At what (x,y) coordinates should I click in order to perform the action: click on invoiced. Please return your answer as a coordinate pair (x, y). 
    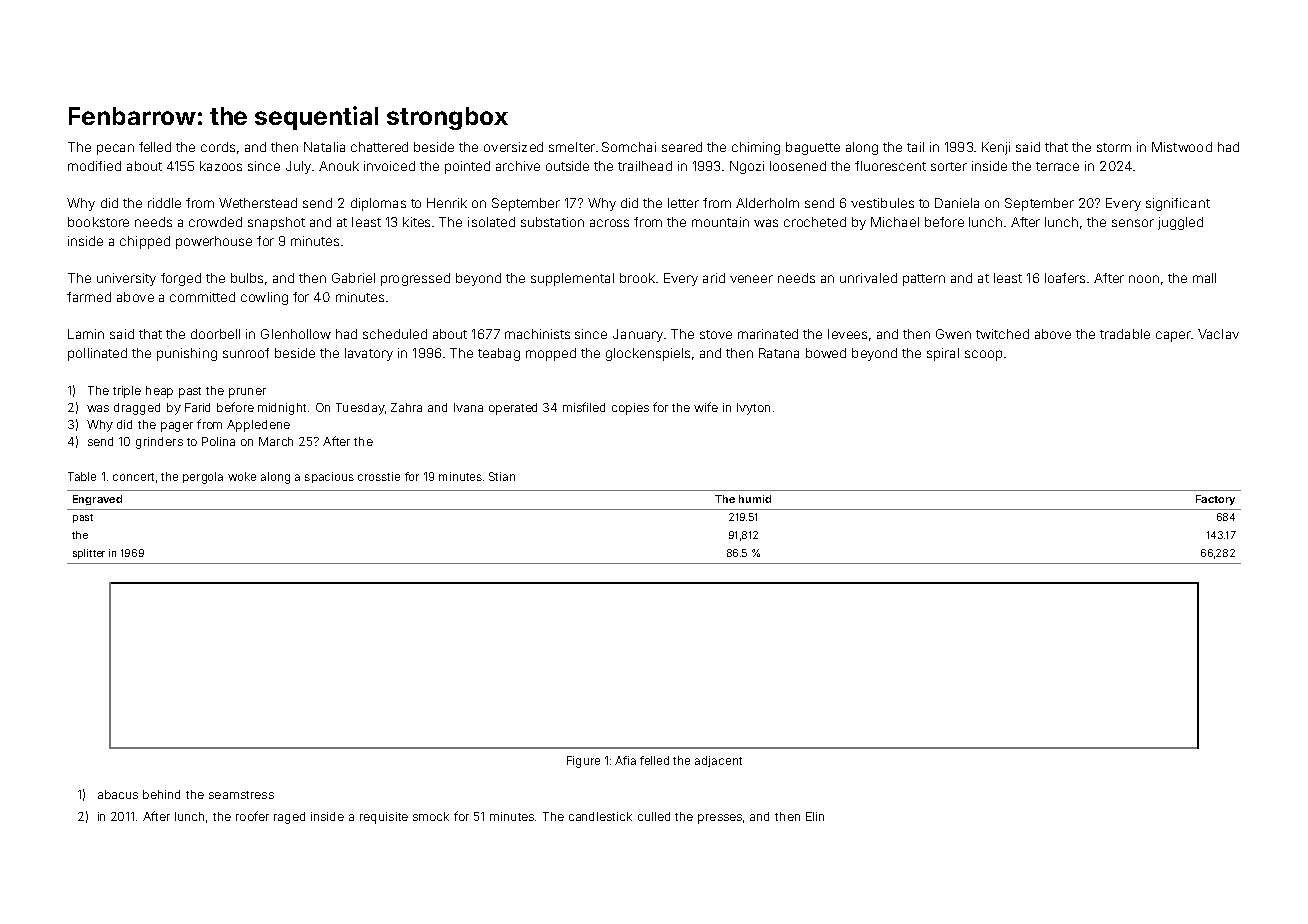
    Looking at the image, I should click on (389, 166).
